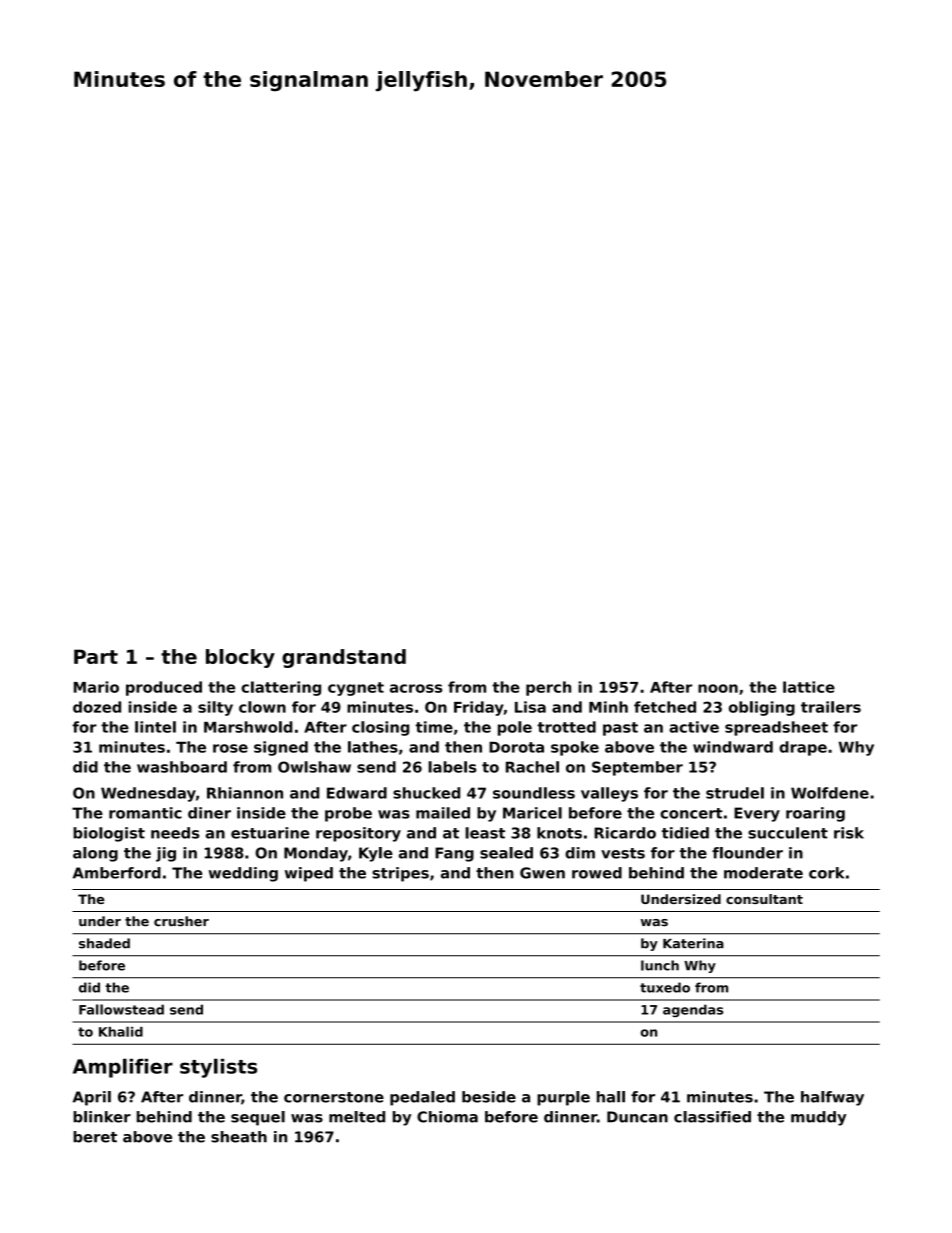 The height and width of the page is (1233, 952). Describe the element at coordinates (344, 658) in the page. I see `grandstand` at that location.
